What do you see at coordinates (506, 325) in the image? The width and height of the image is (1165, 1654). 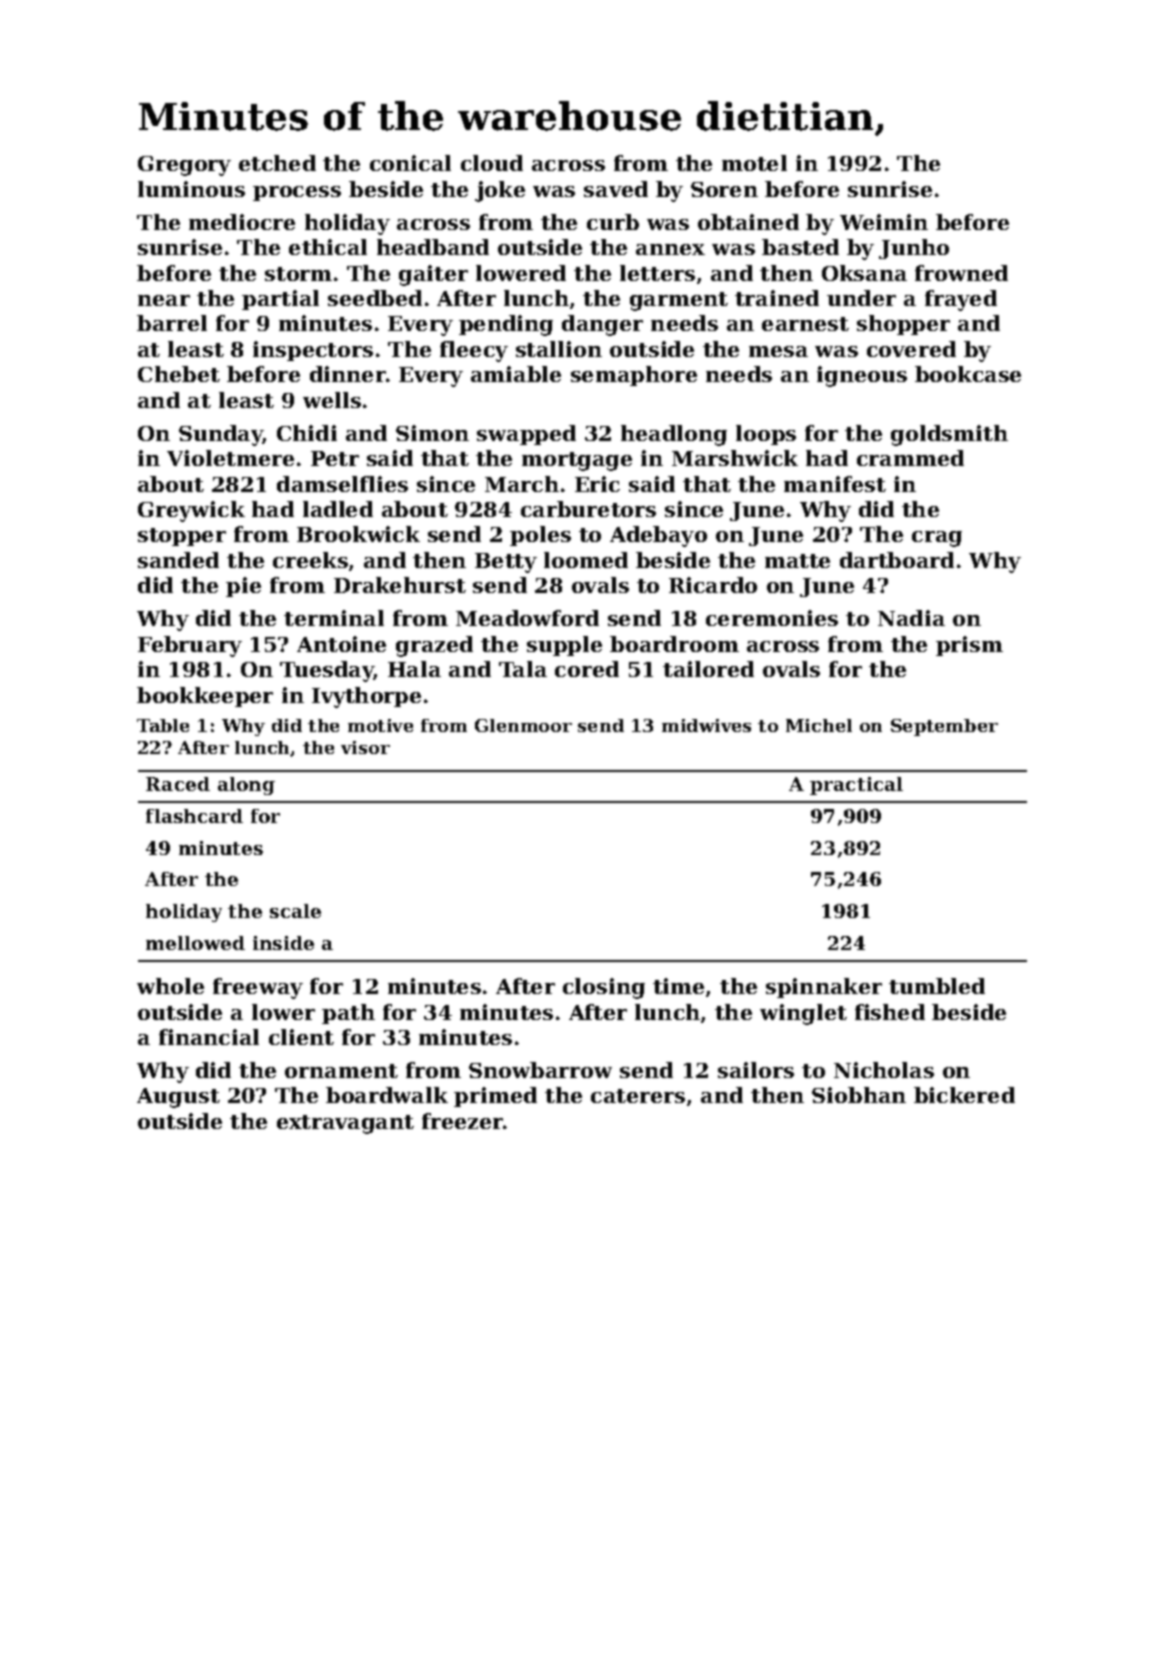 I see `pending` at bounding box center [506, 325].
